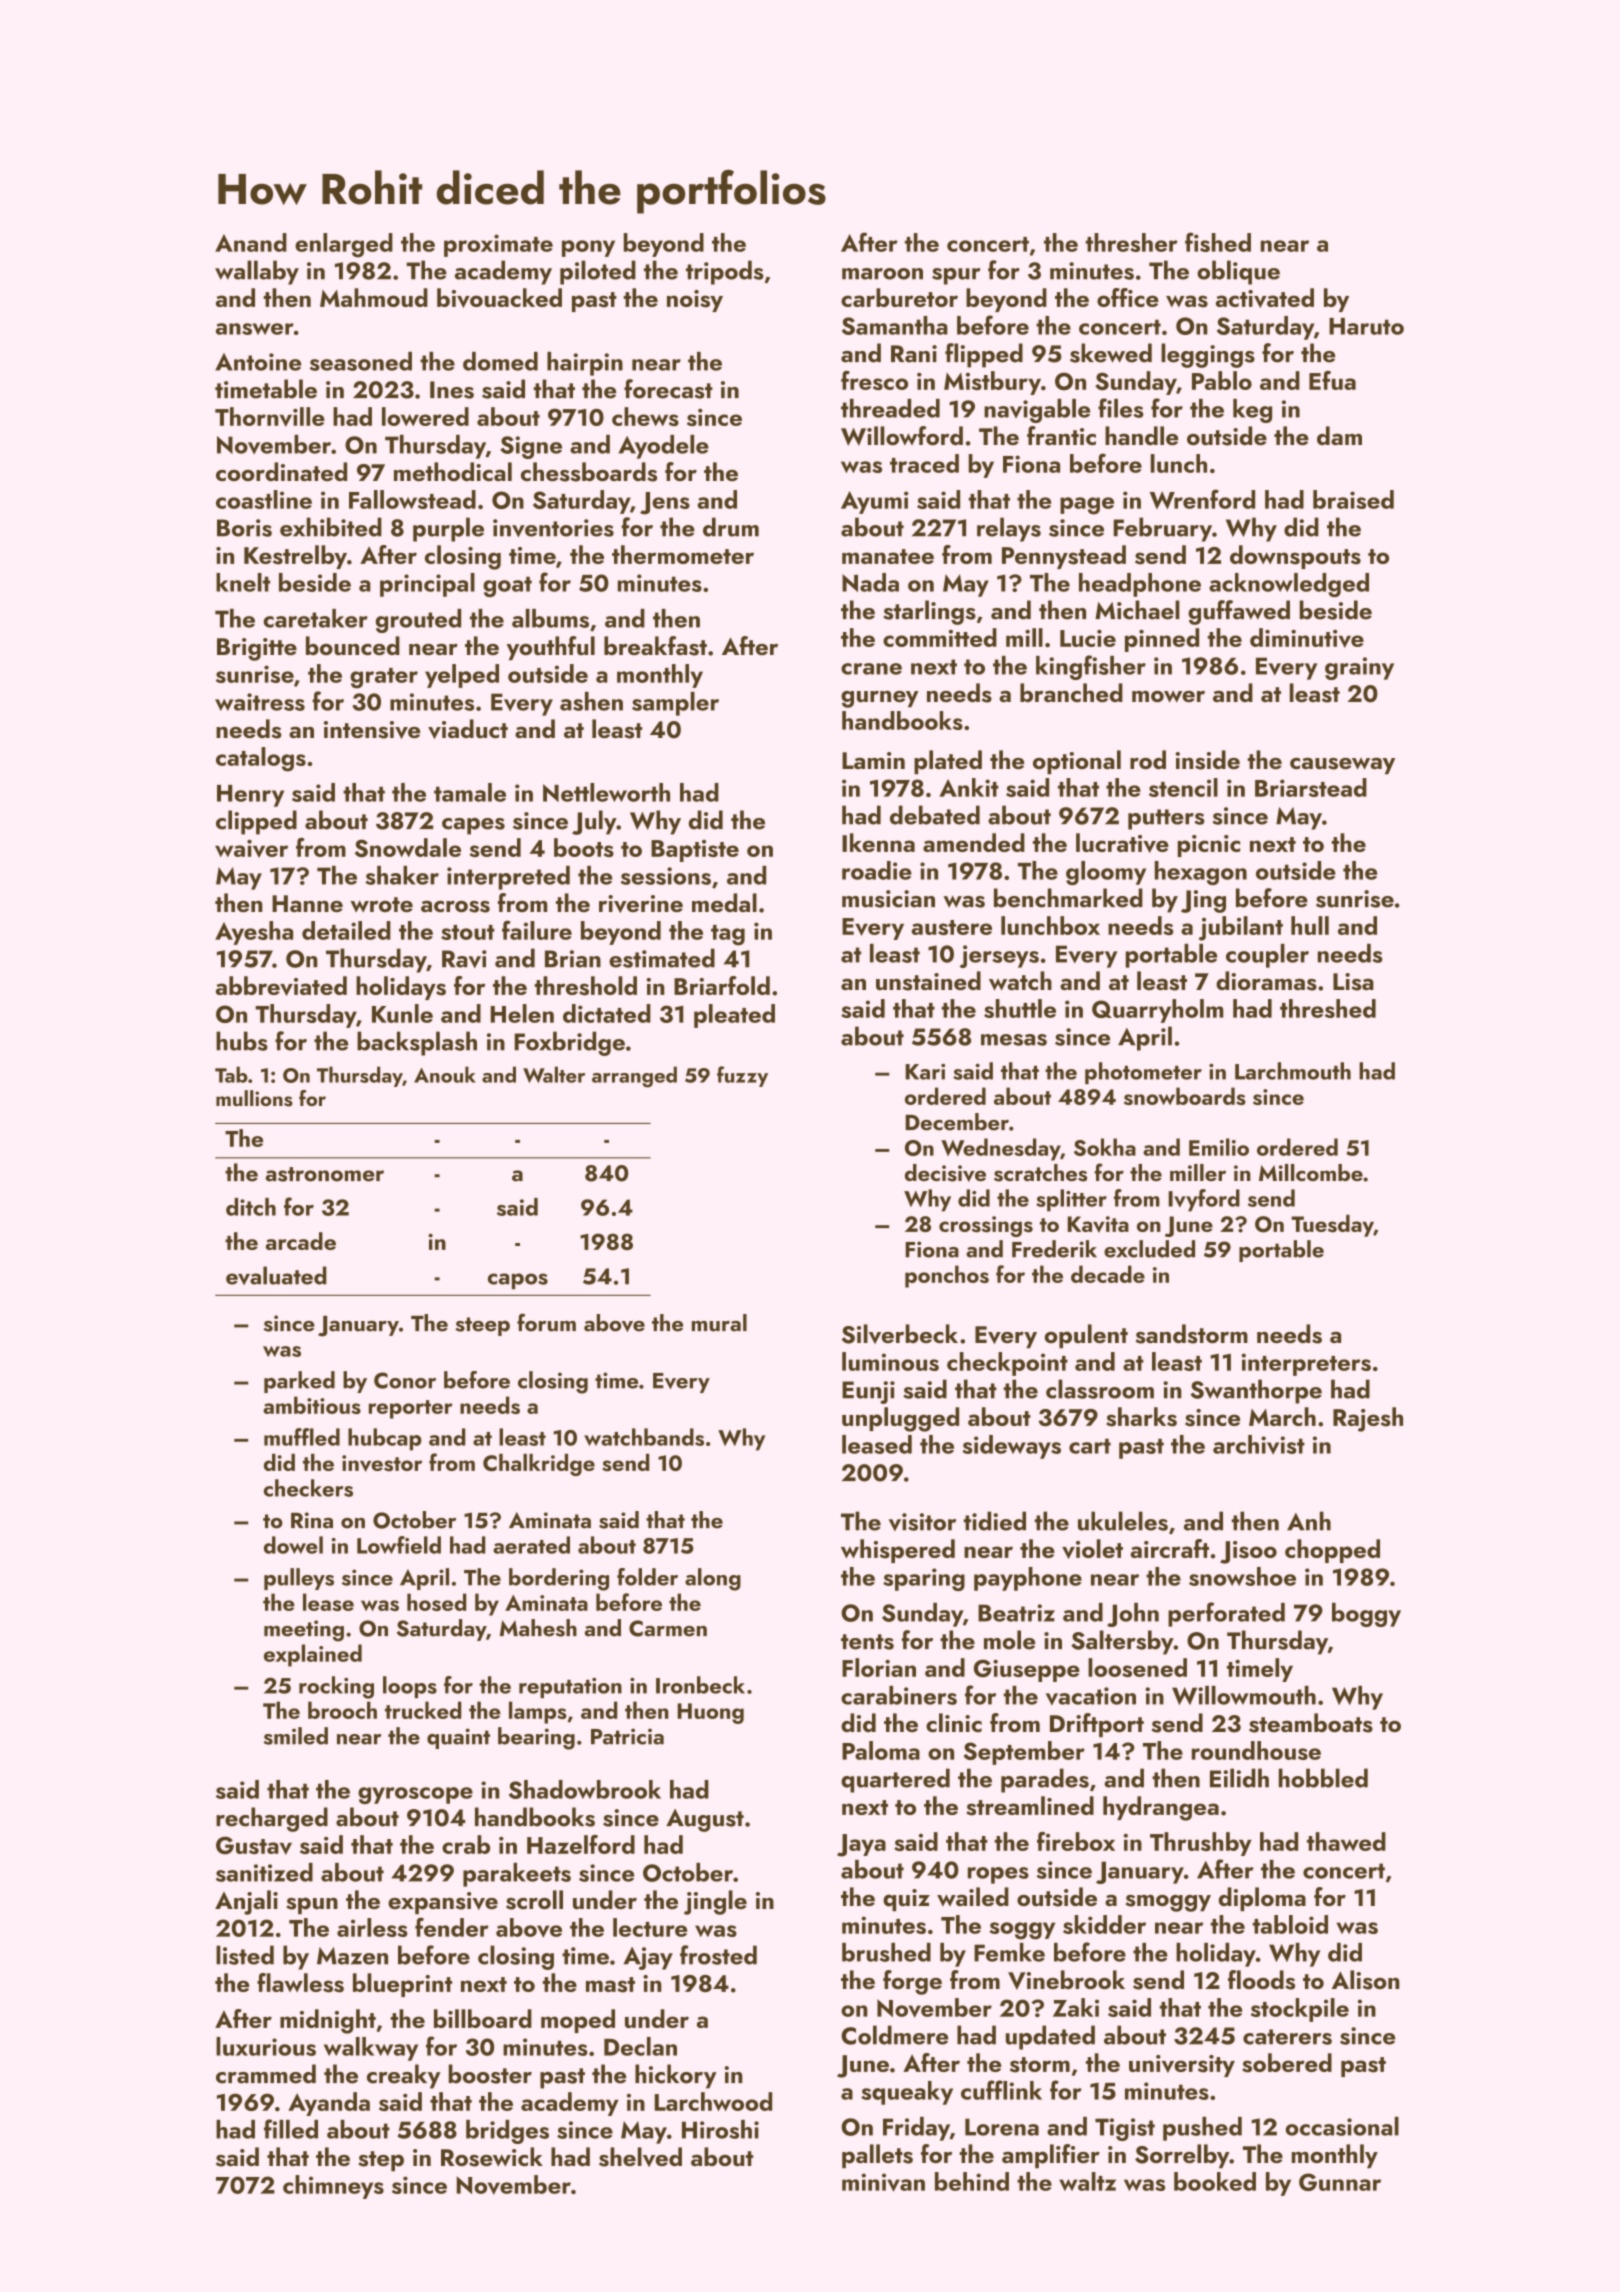 Image resolution: width=1620 pixels, height=2292 pixels. I want to click on fished, so click(1218, 242).
